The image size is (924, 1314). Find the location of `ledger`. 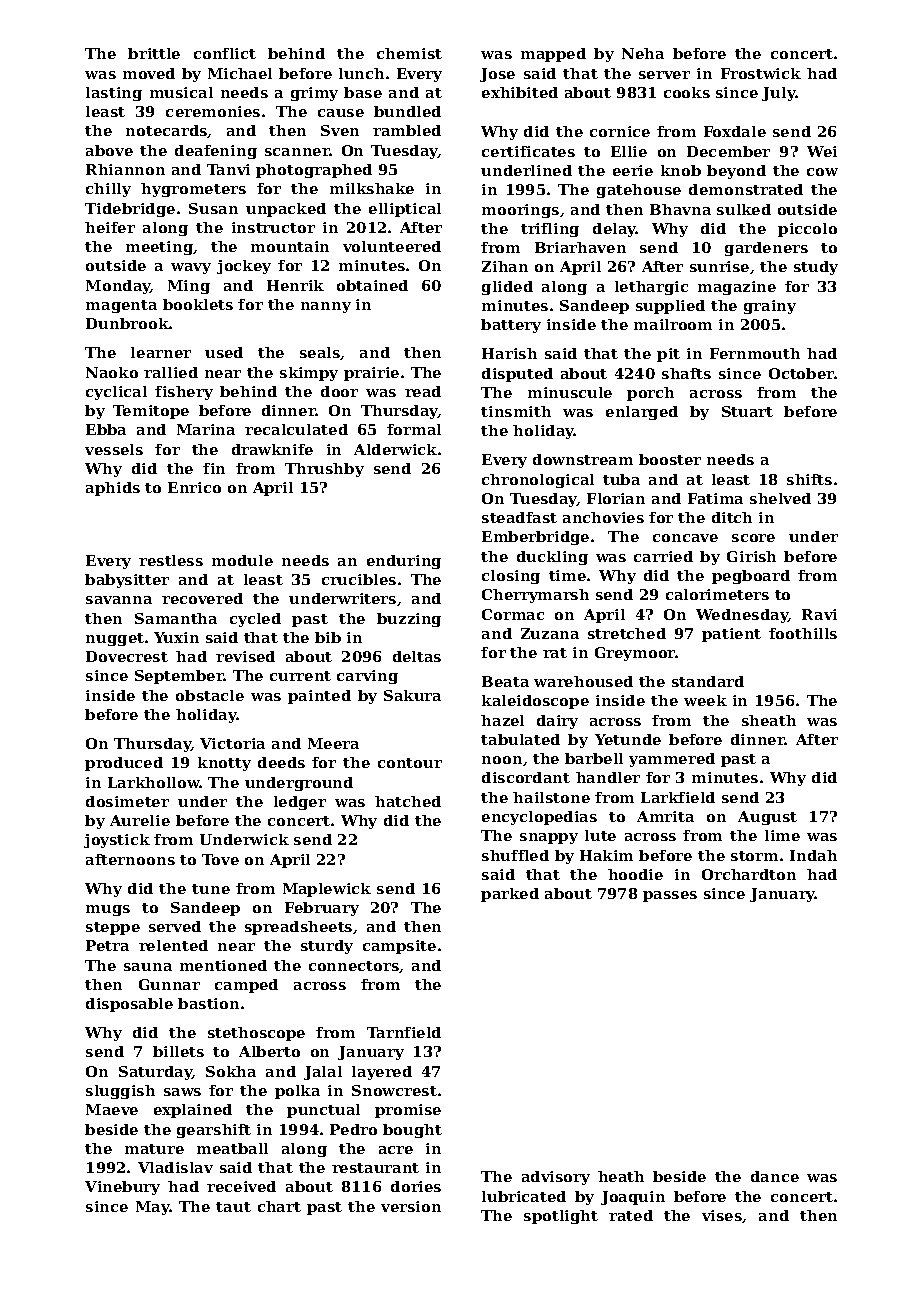

ledger is located at coordinates (300, 803).
